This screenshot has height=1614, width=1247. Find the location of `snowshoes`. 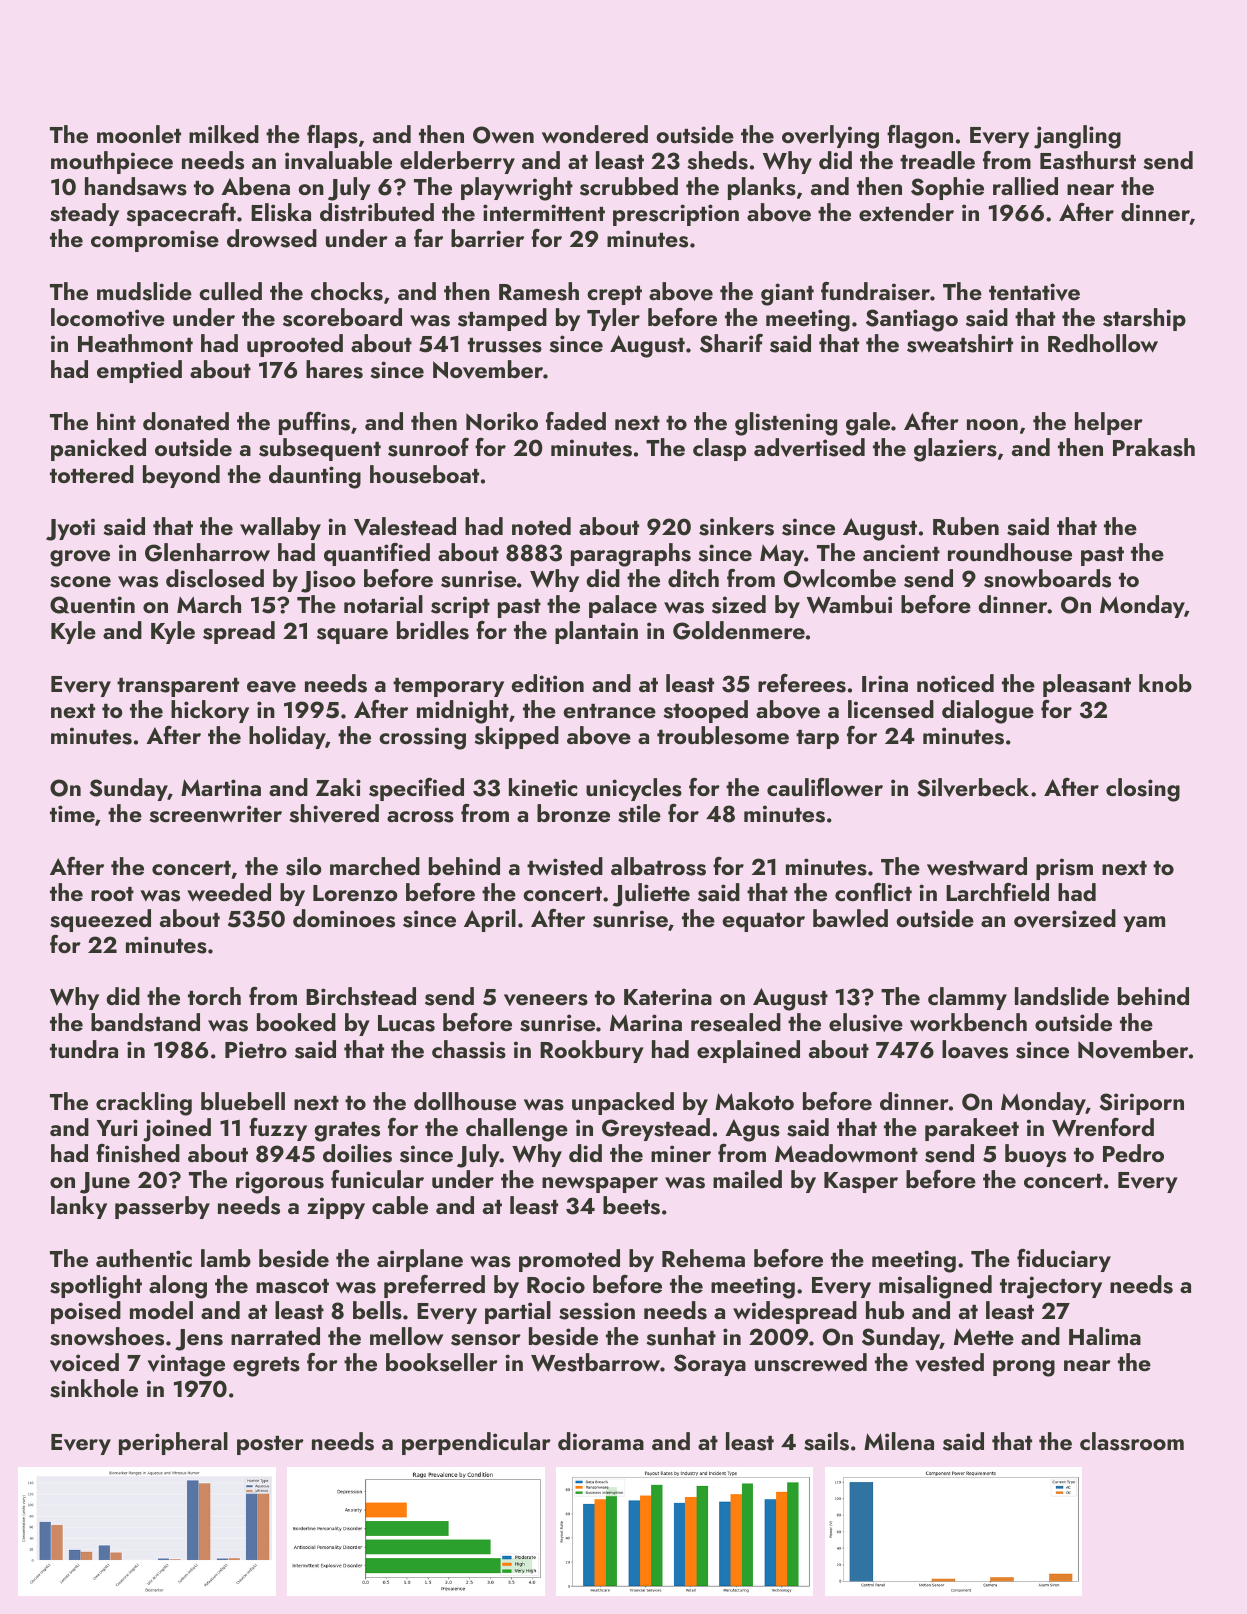

snowshoes is located at coordinates (107, 1336).
